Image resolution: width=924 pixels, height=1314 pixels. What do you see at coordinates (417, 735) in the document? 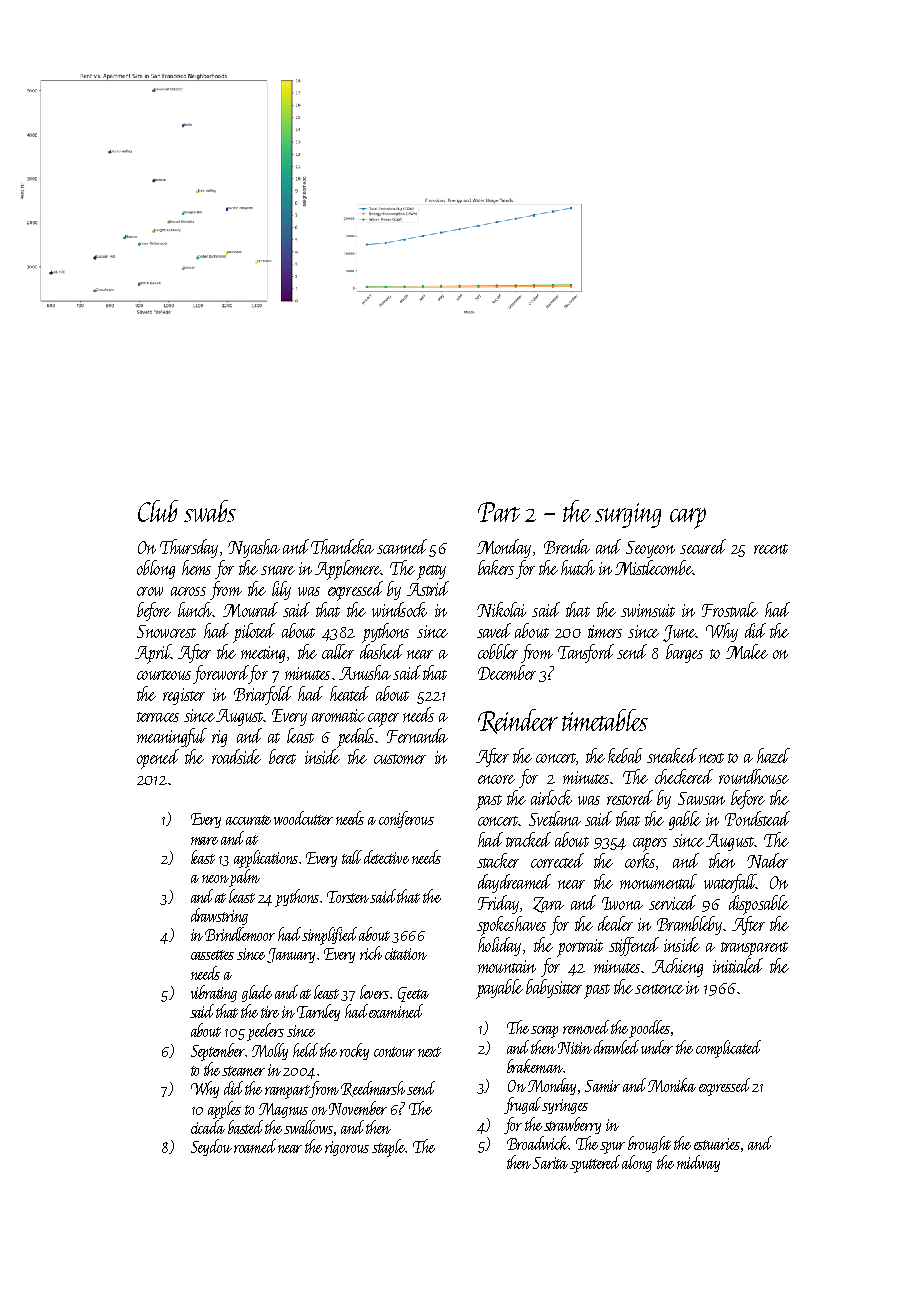
I see `Fernanda` at bounding box center [417, 735].
